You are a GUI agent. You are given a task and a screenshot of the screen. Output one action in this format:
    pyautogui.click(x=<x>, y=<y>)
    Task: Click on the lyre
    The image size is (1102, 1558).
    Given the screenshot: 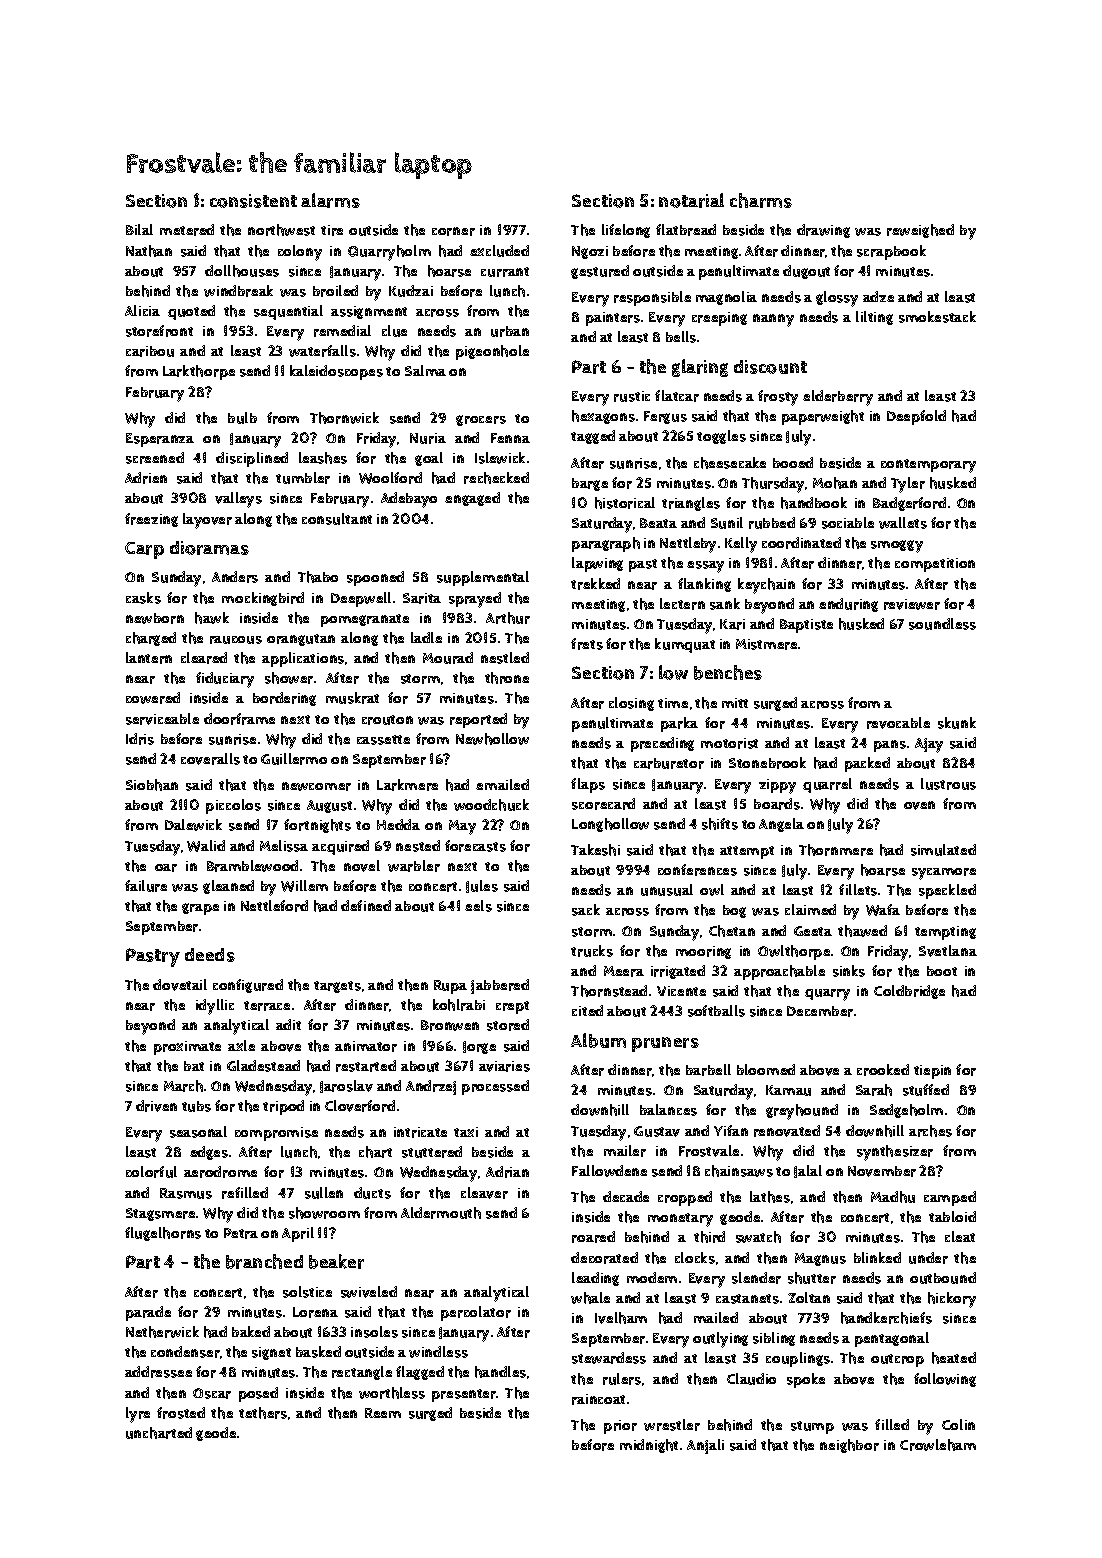 What is the action you would take?
    pyautogui.click(x=138, y=1415)
